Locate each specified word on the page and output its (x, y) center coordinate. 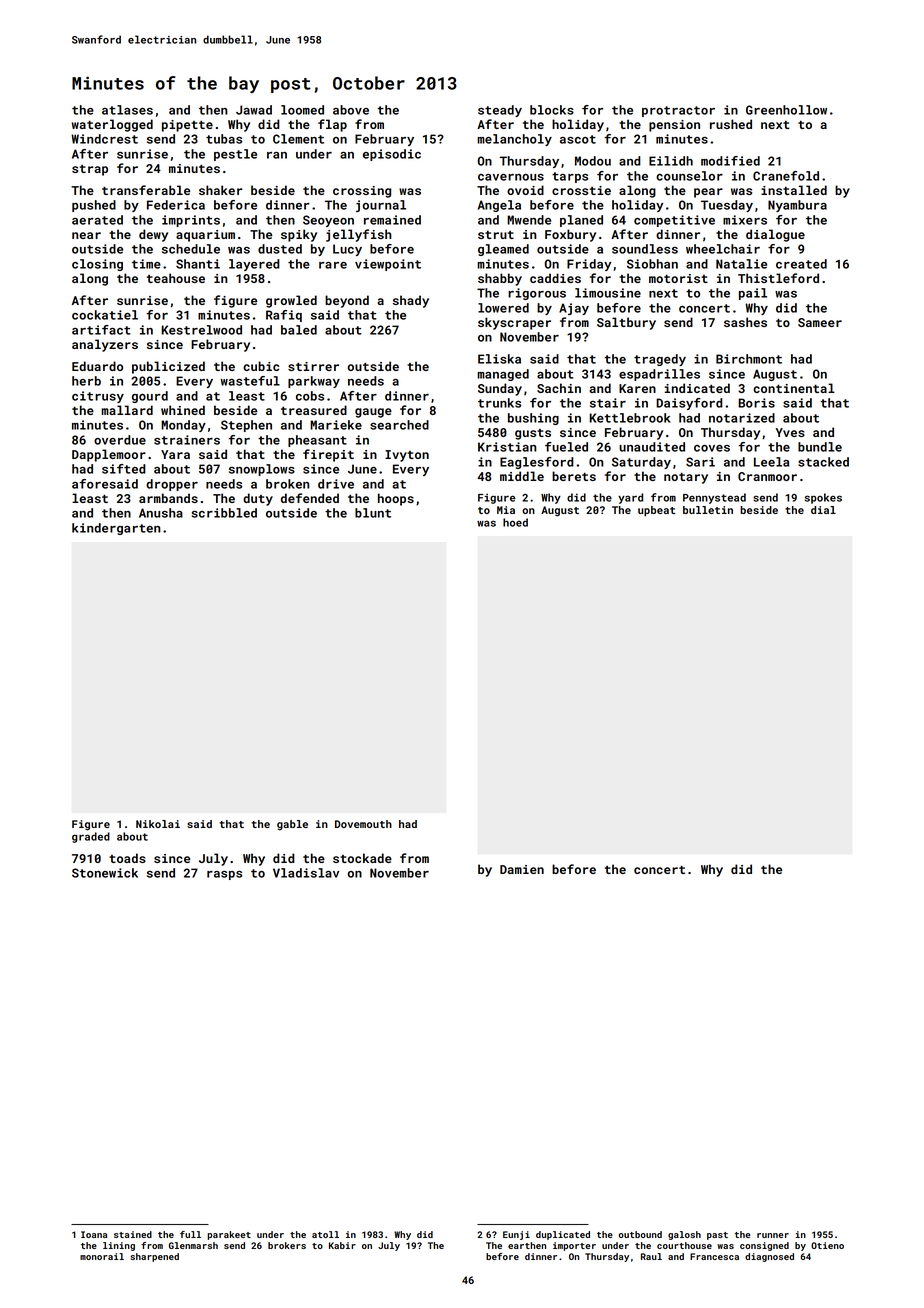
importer (574, 1246)
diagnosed (769, 1257)
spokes (823, 498)
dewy (153, 235)
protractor (678, 111)
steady (500, 111)
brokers (287, 1245)
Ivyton (407, 456)
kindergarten (116, 529)
